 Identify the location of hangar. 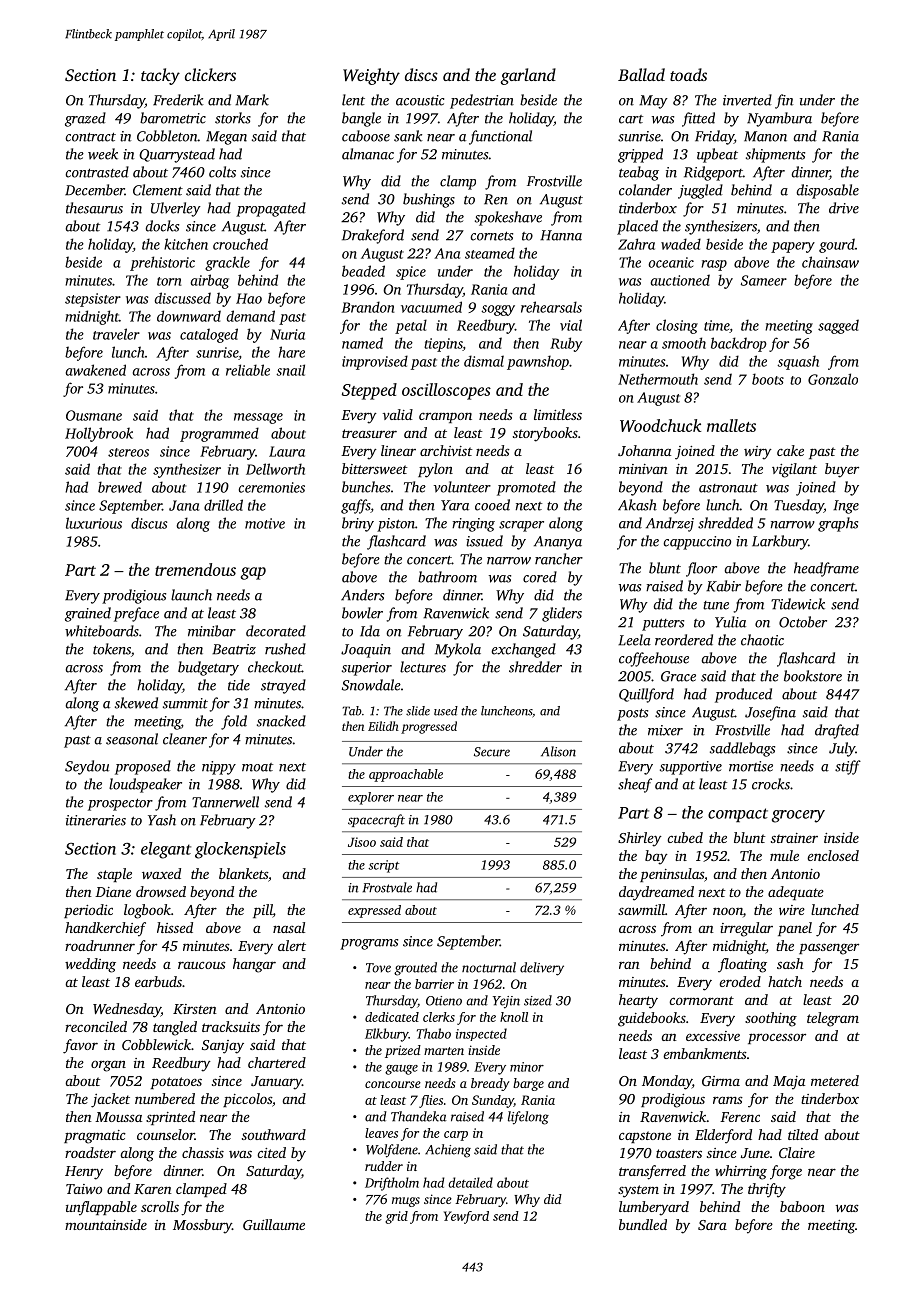
(254, 965).
